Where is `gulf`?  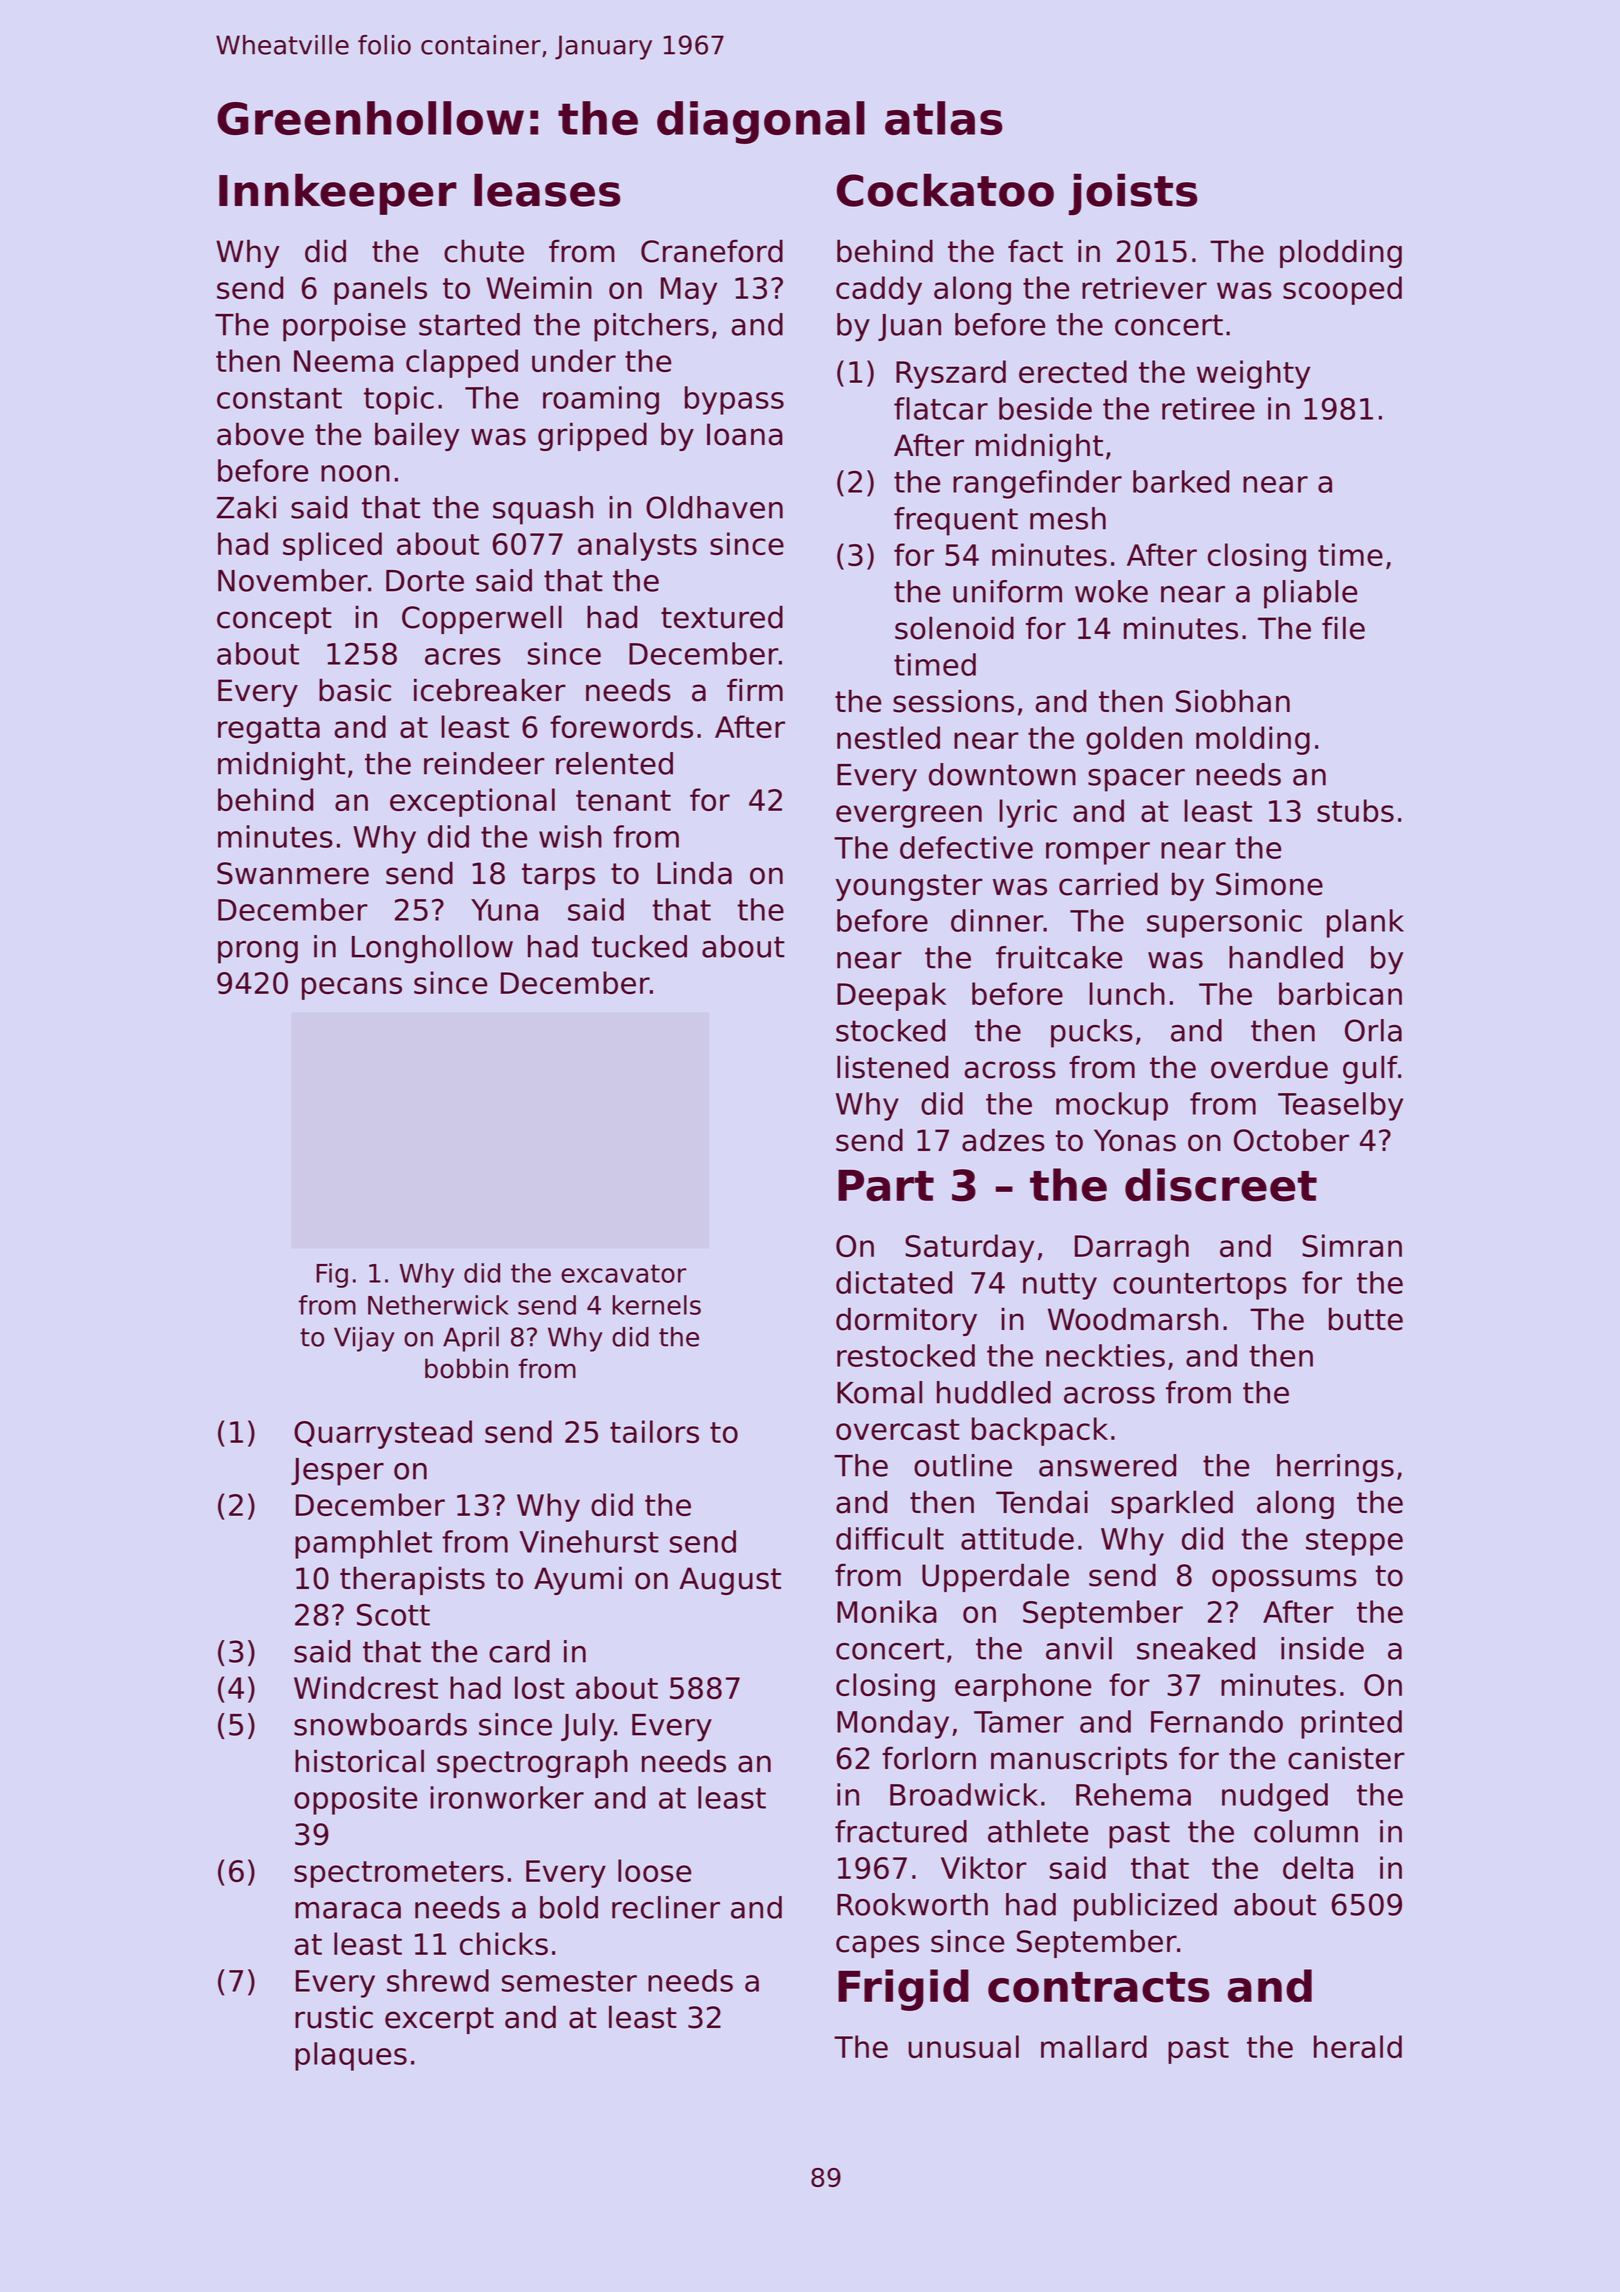 gulf is located at coordinates (1370, 1069).
